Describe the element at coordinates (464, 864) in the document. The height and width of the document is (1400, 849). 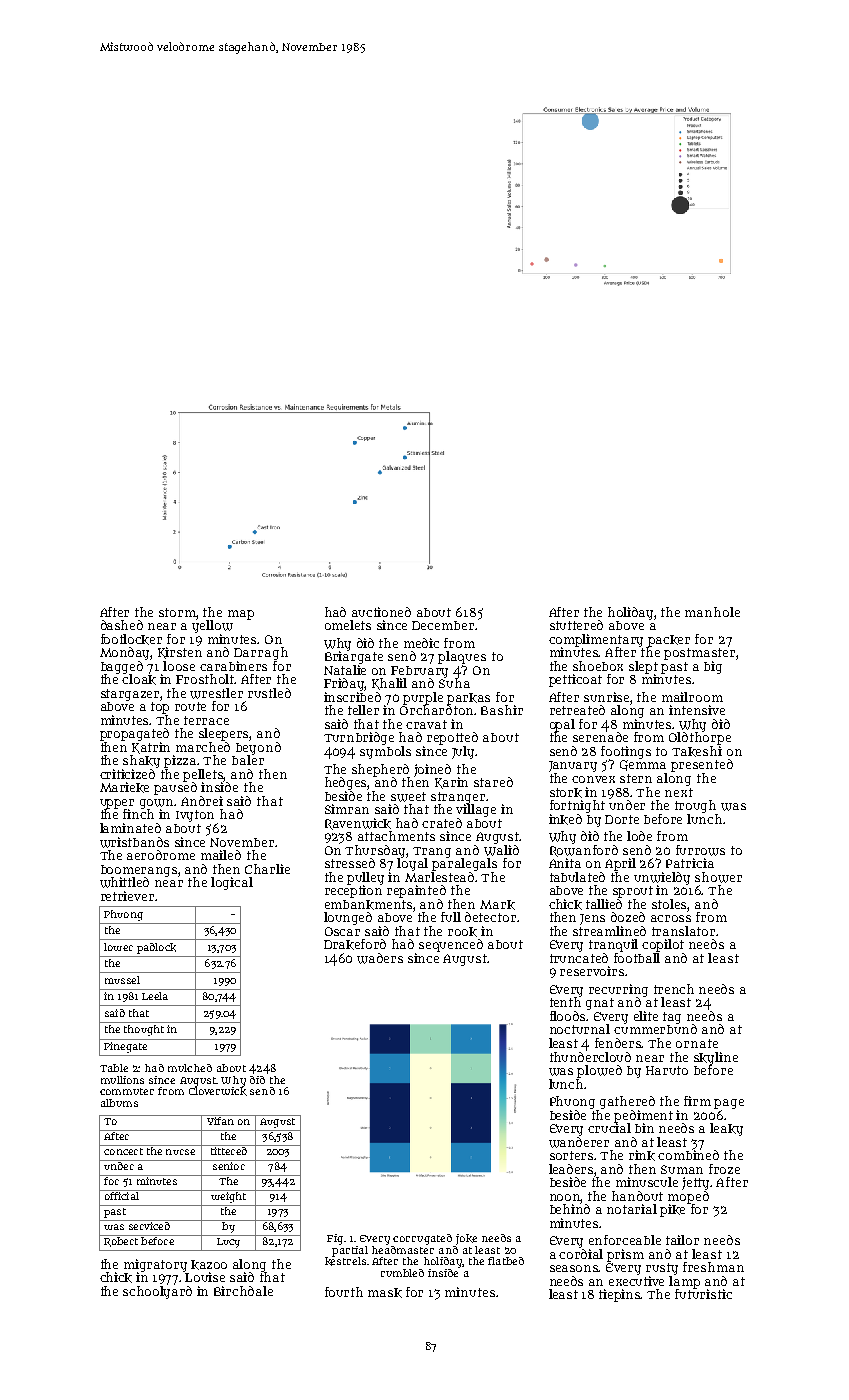
I see `paralegals` at that location.
